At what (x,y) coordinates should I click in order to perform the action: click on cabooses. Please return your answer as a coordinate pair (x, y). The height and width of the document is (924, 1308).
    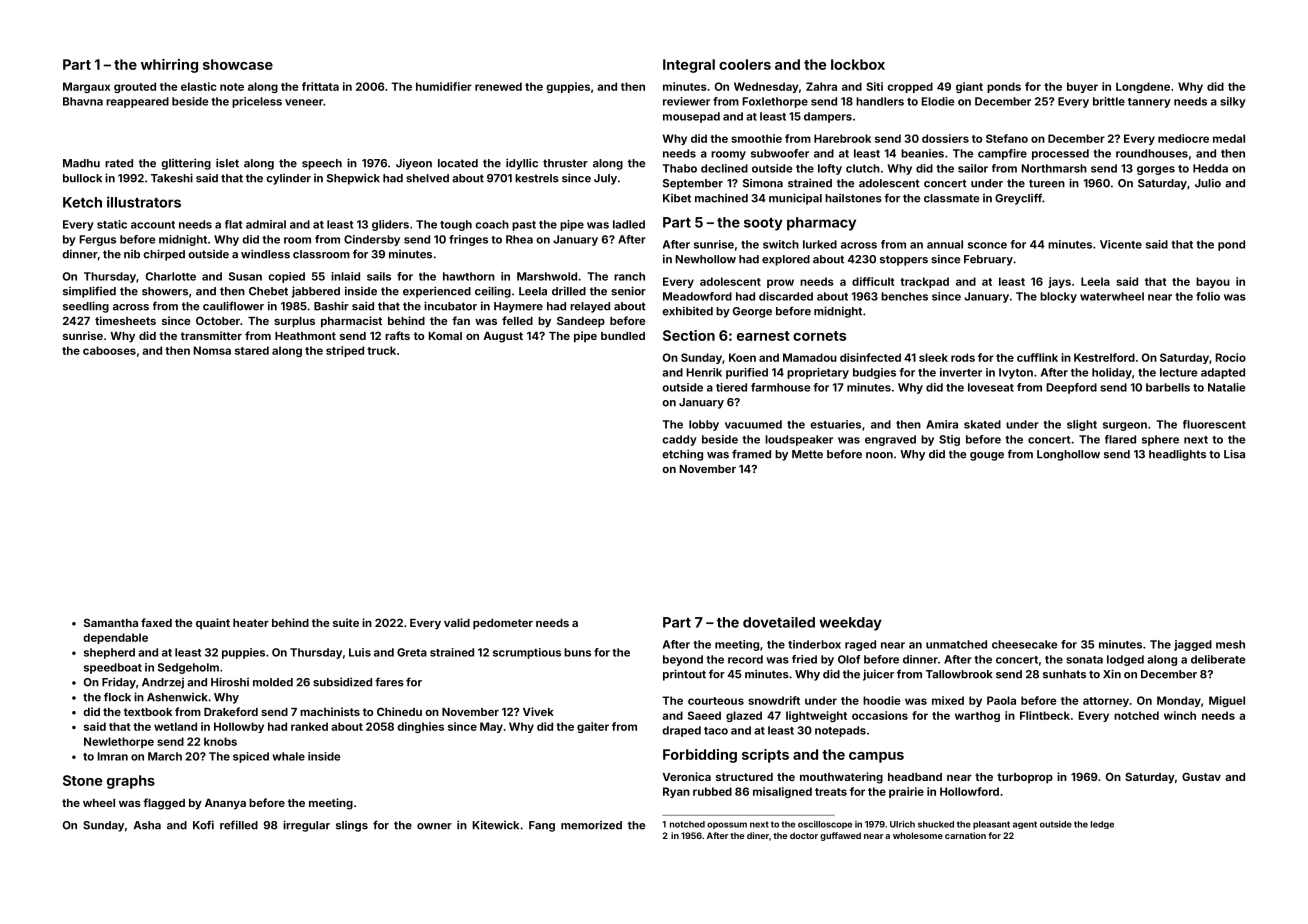
    Looking at the image, I should click on (109, 350).
